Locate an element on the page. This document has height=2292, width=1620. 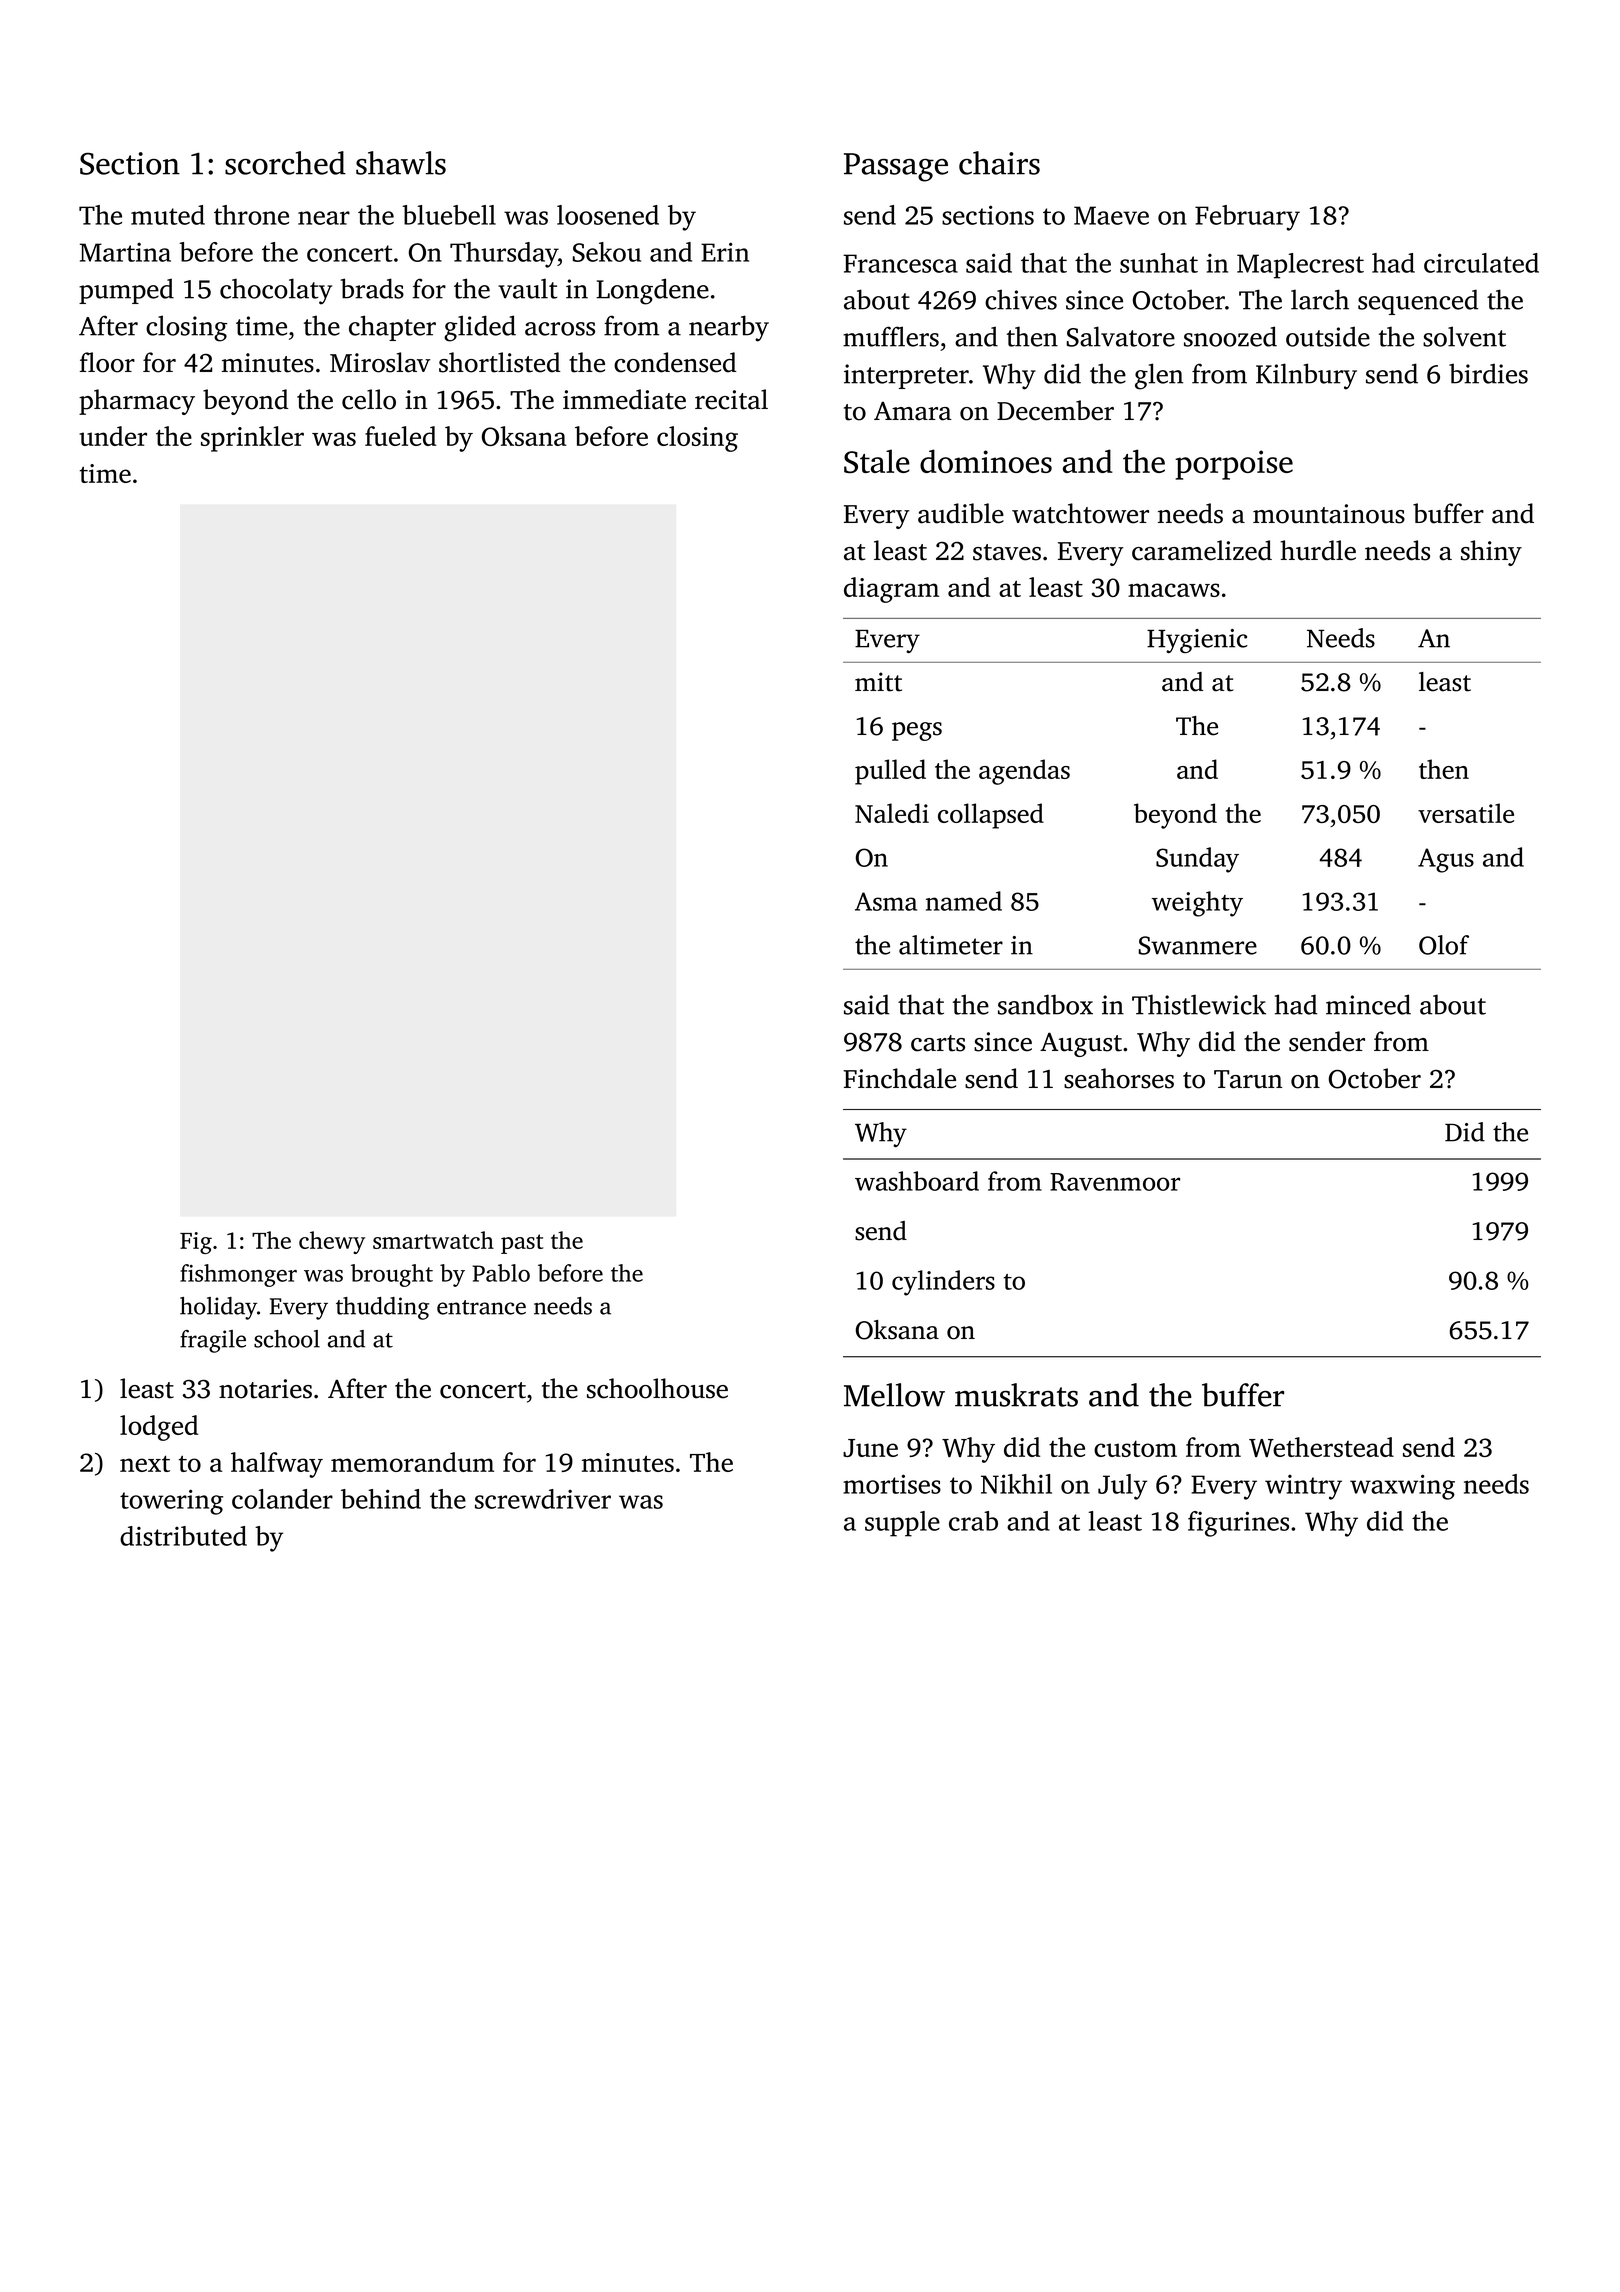
figurines is located at coordinates (1238, 1524).
